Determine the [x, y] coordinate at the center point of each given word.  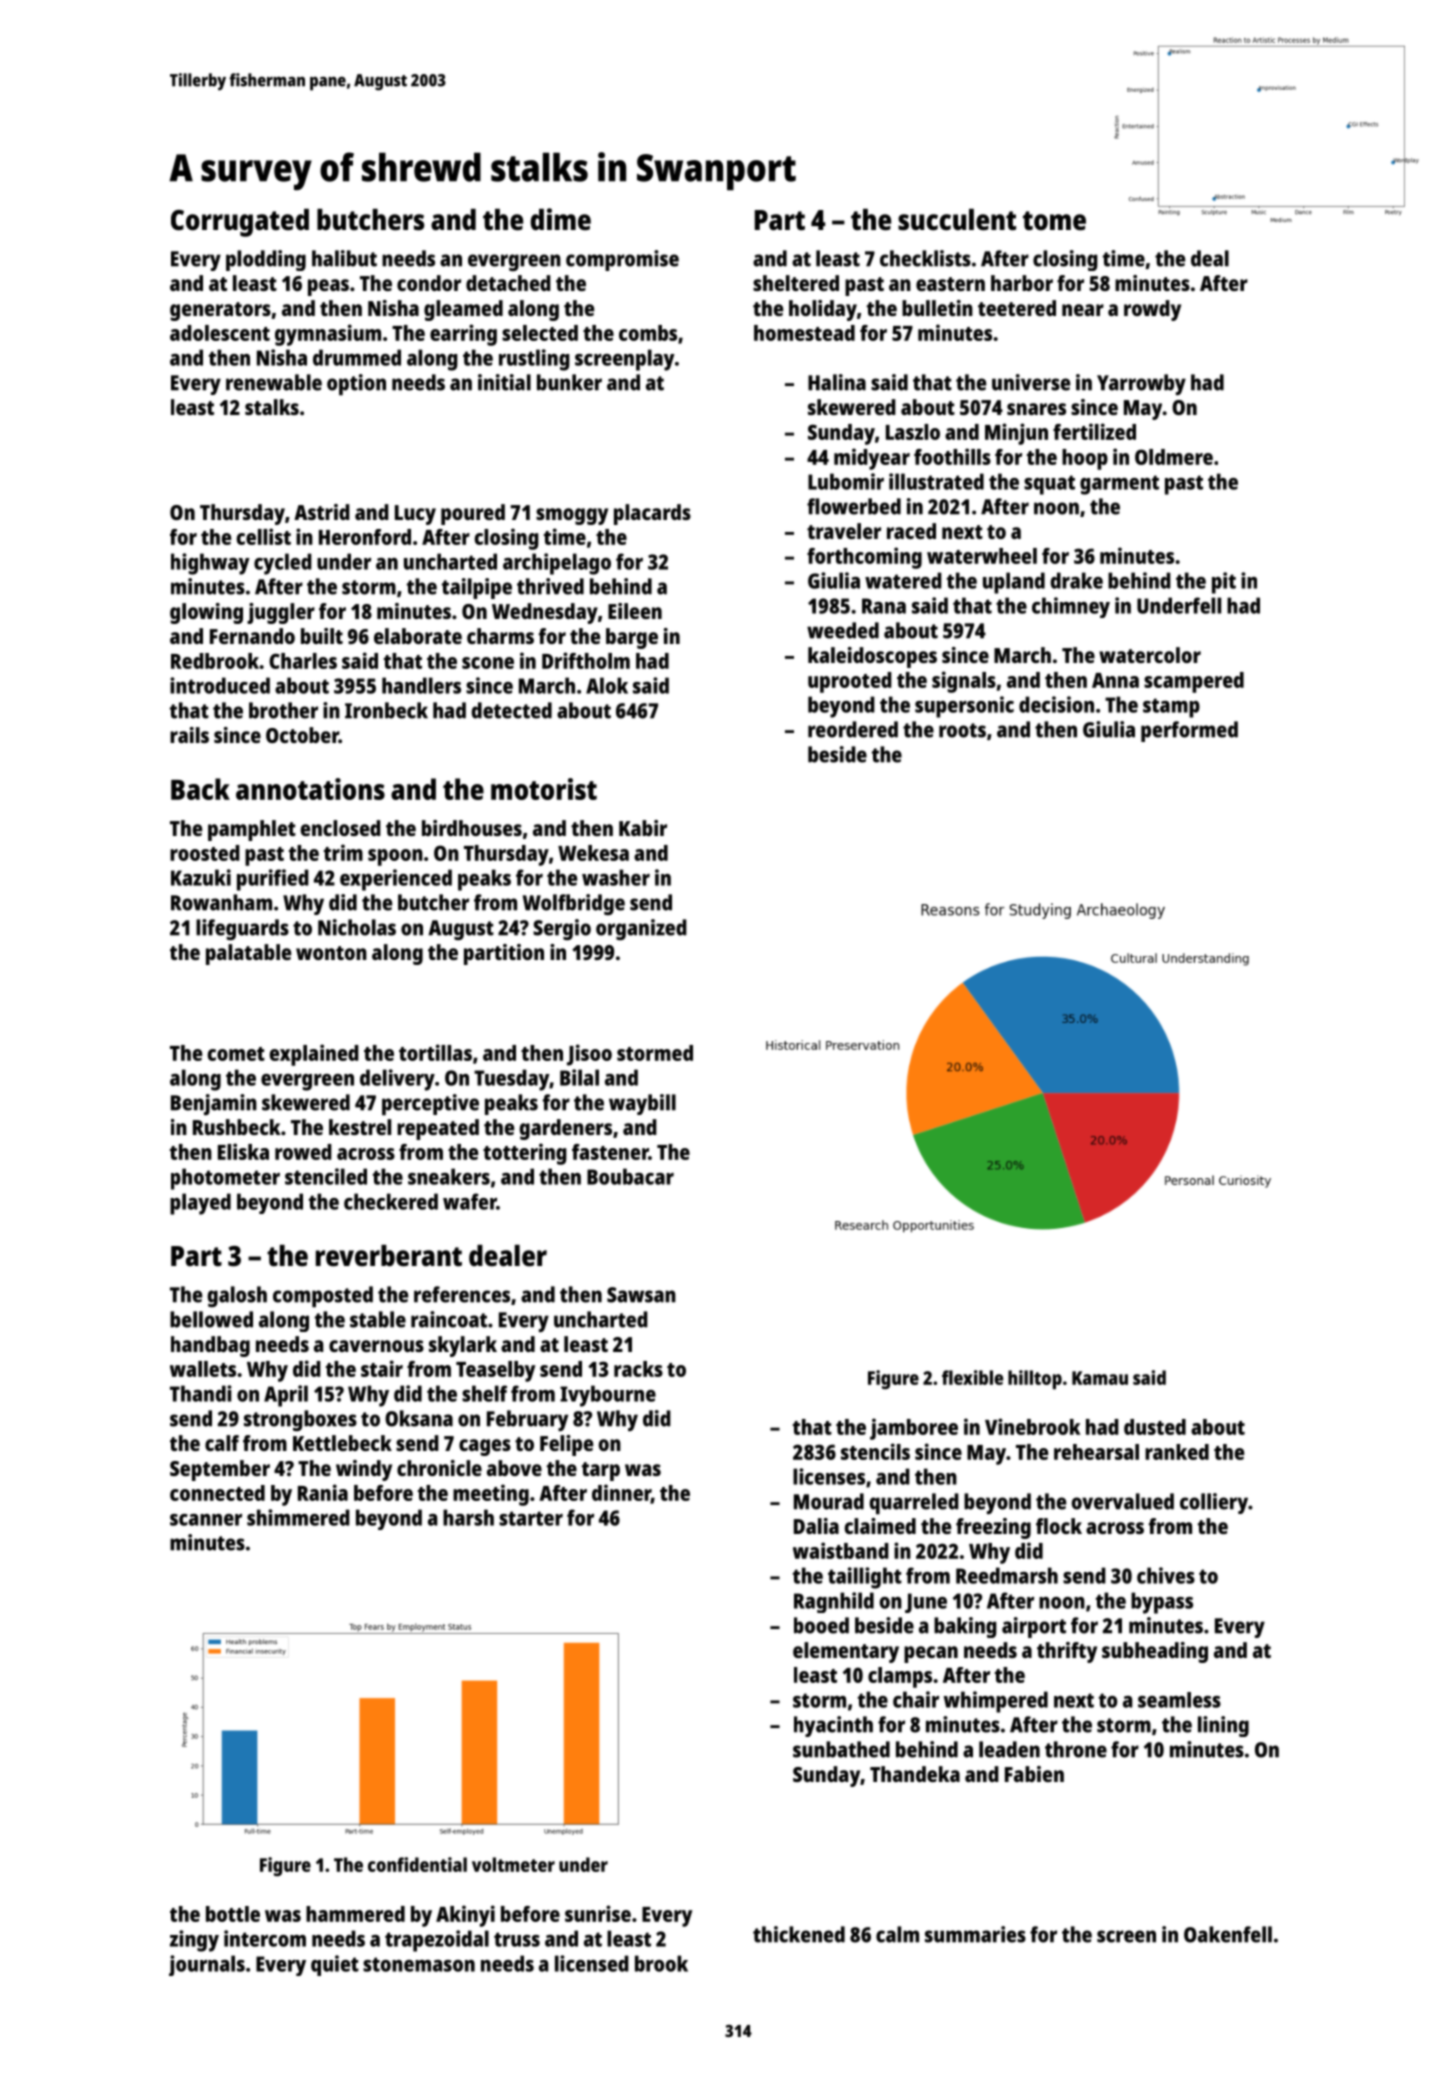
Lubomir [846, 481]
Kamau [1100, 1378]
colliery [1214, 1503]
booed [821, 1625]
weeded [843, 630]
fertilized [1094, 431]
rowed [303, 1152]
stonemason [419, 1964]
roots [962, 730]
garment [1119, 485]
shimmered [298, 1517]
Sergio [562, 929]
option [356, 385]
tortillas [435, 1052]
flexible [972, 1377]
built [322, 636]
